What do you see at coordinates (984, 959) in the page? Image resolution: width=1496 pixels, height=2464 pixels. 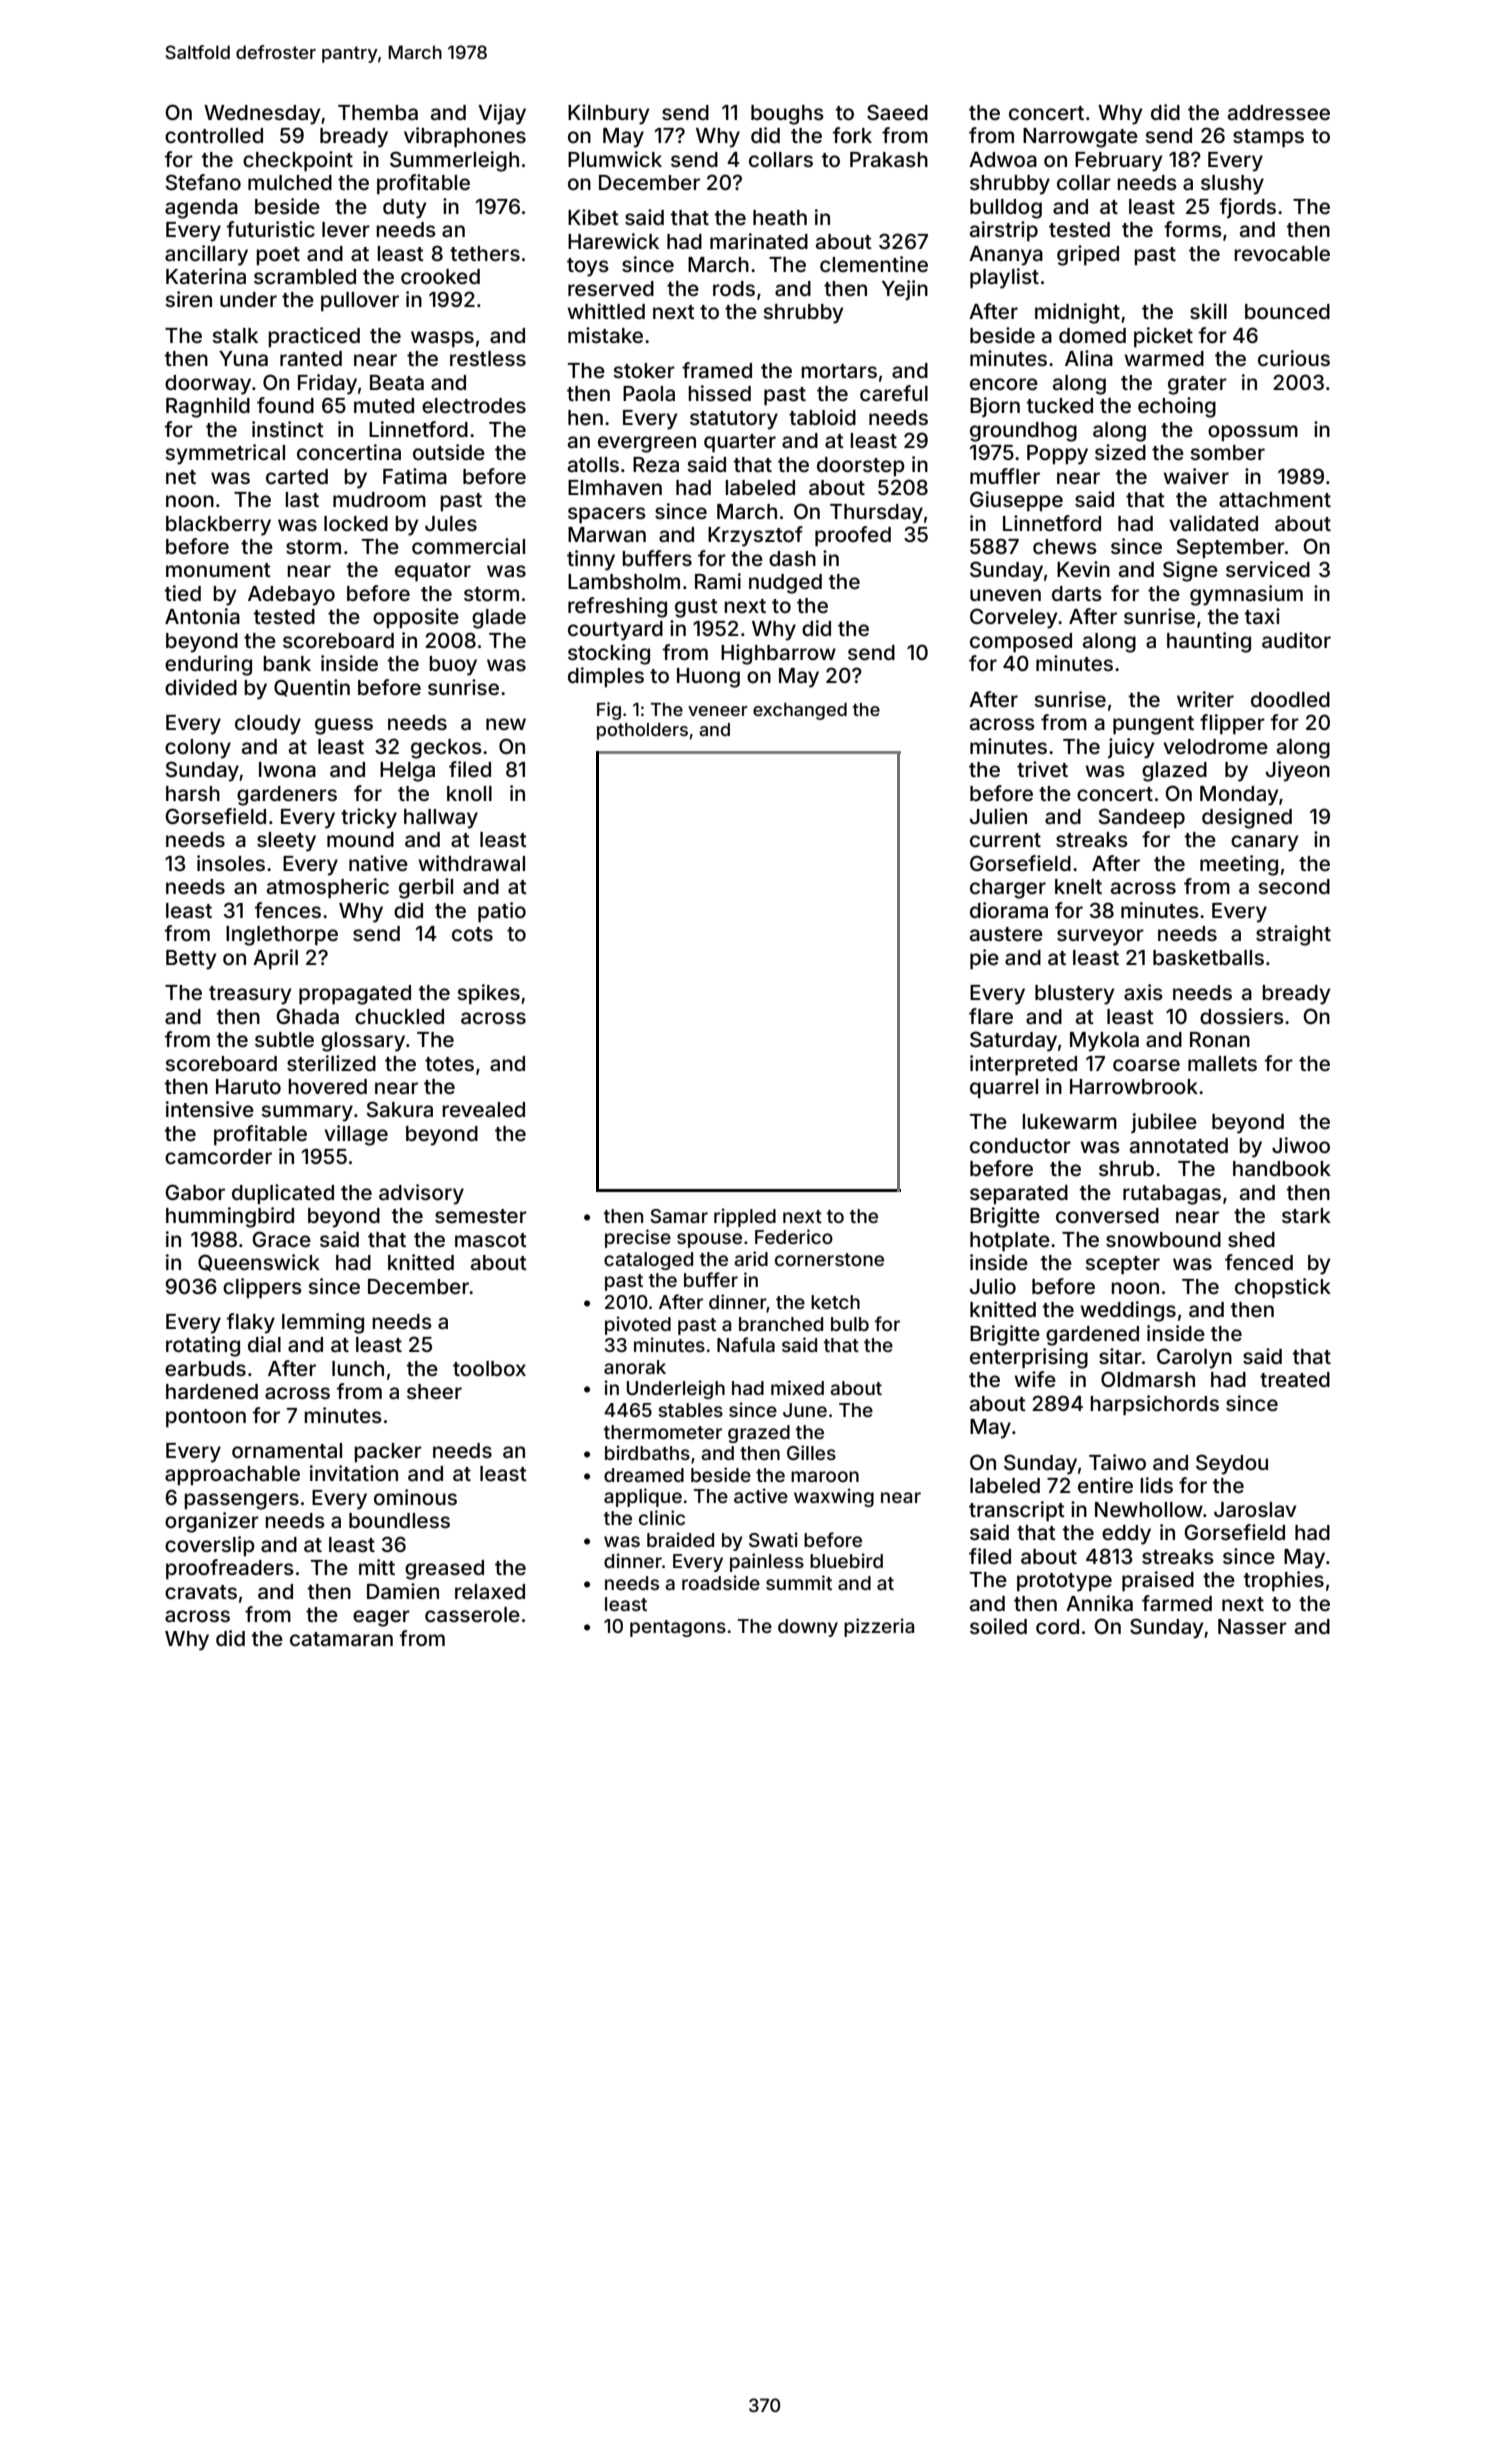 I see `pie` at bounding box center [984, 959].
